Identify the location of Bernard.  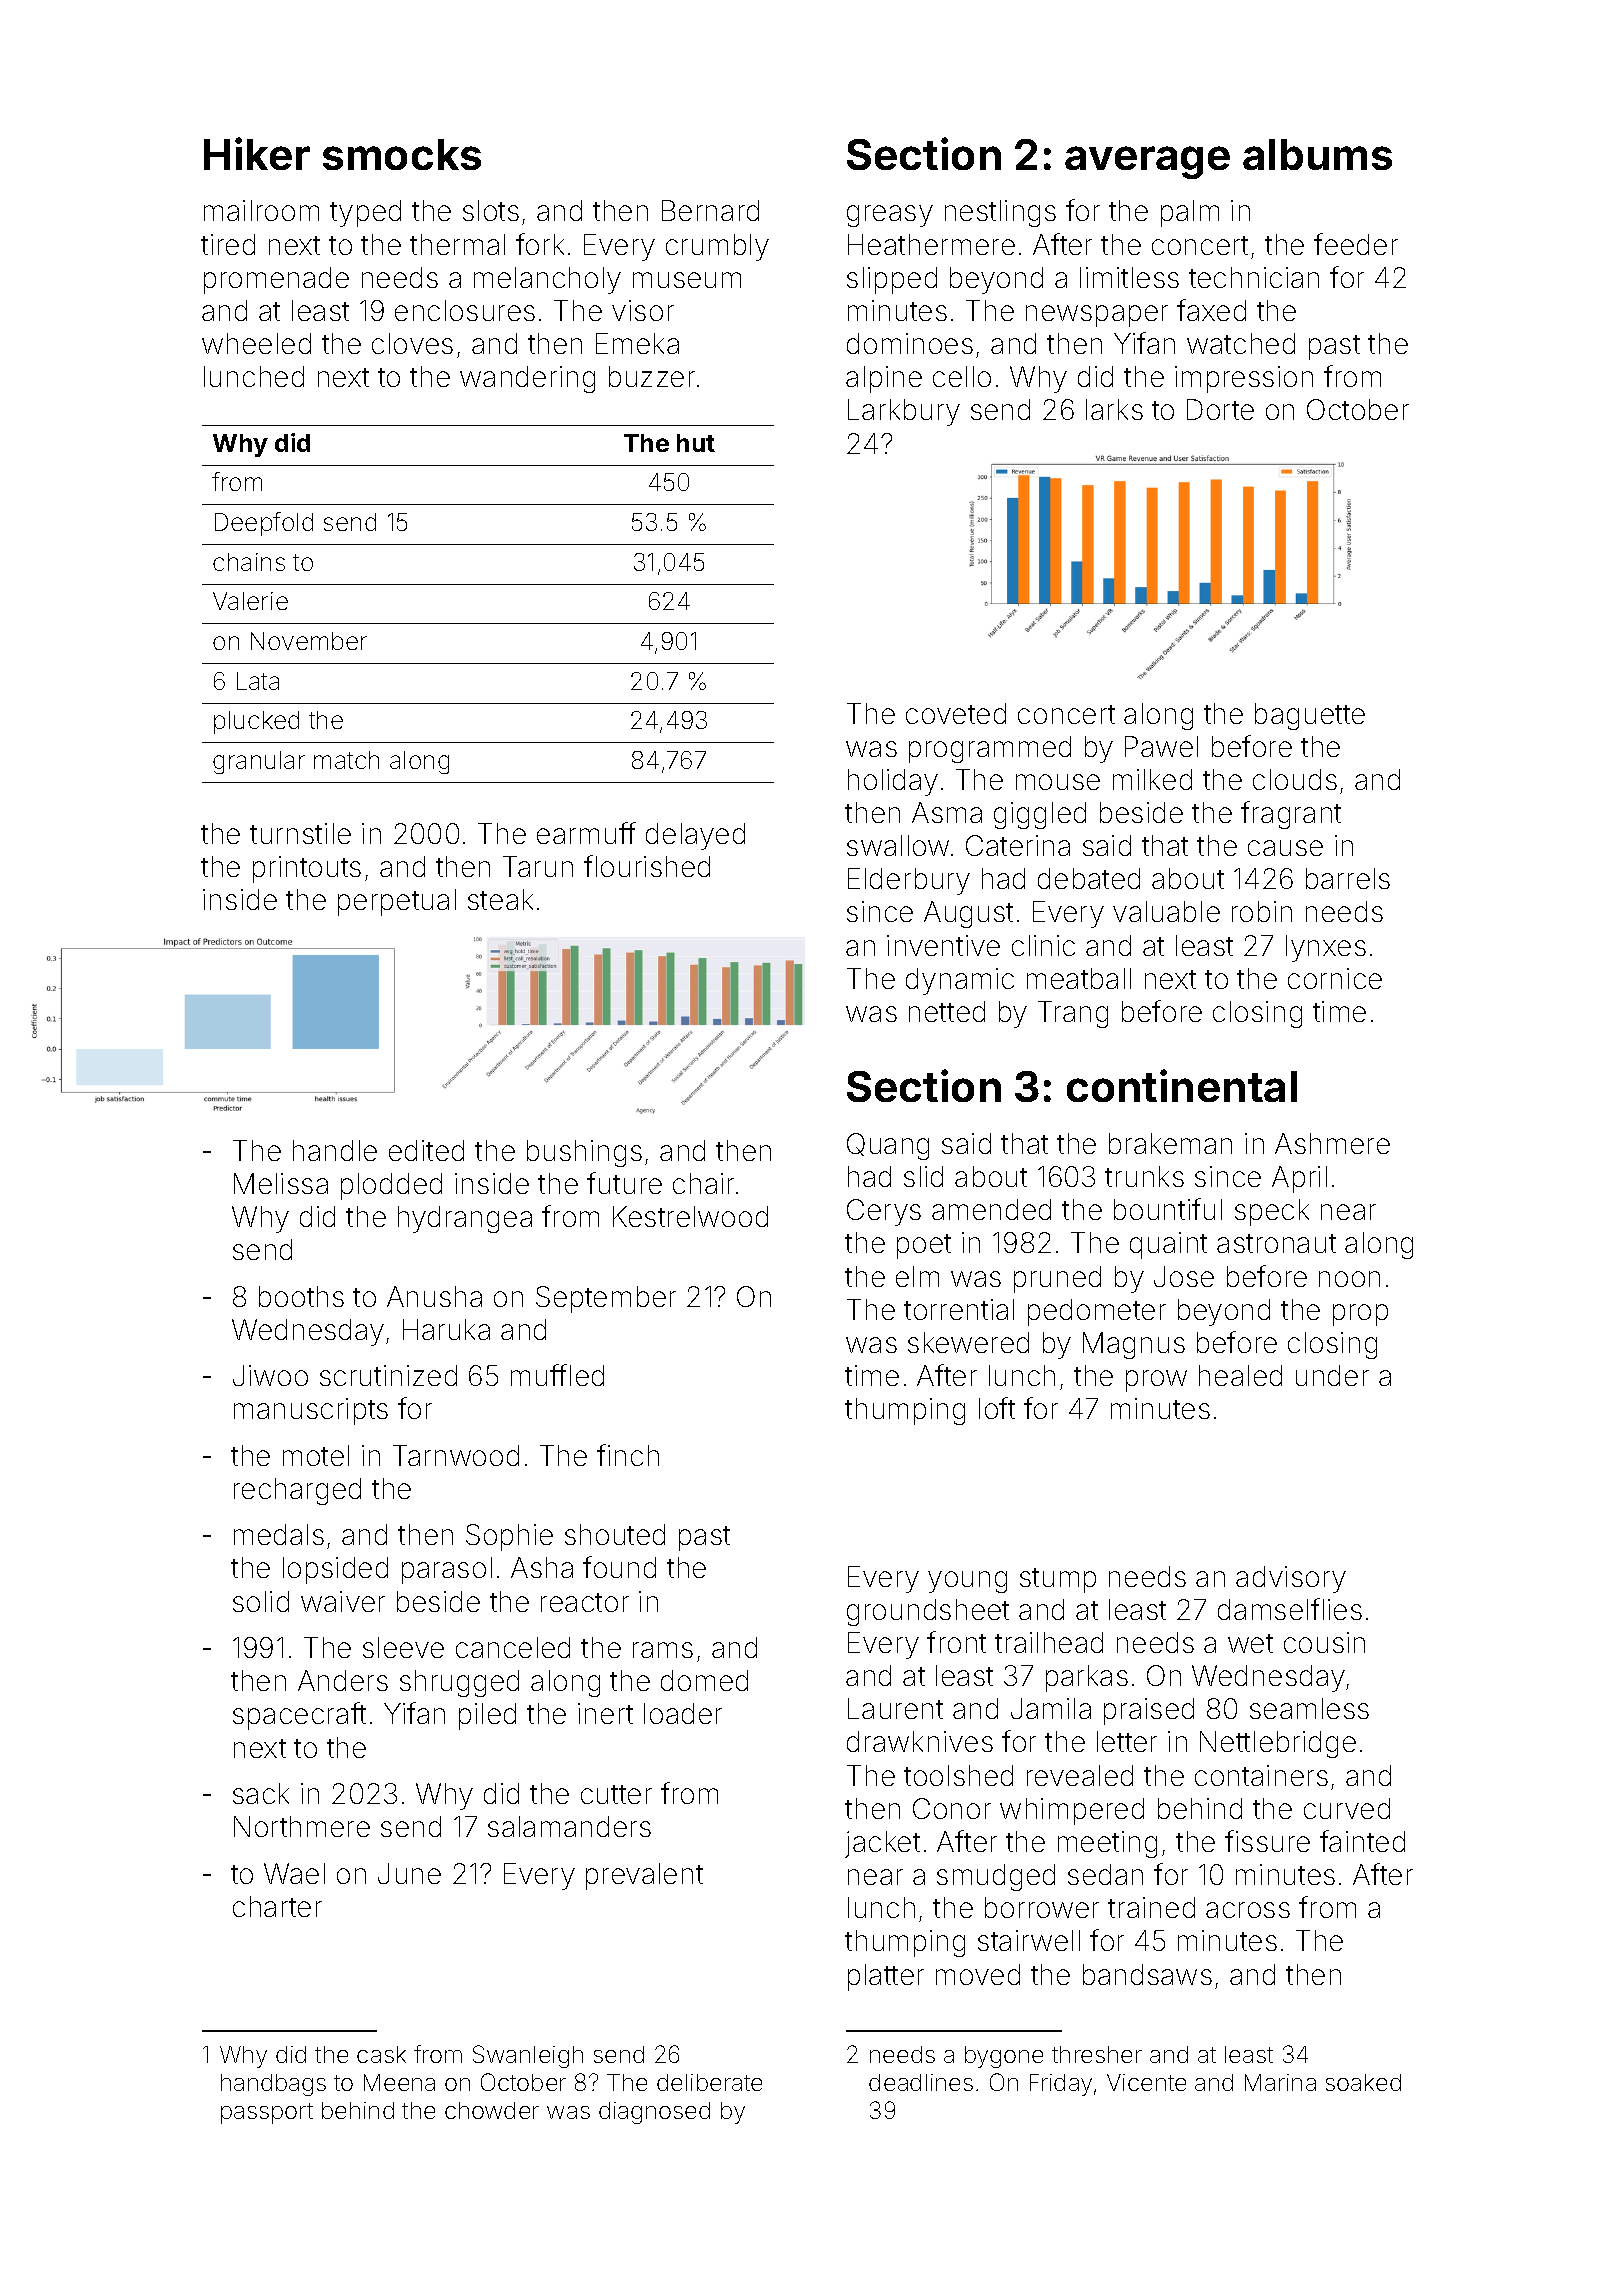
(710, 210).
